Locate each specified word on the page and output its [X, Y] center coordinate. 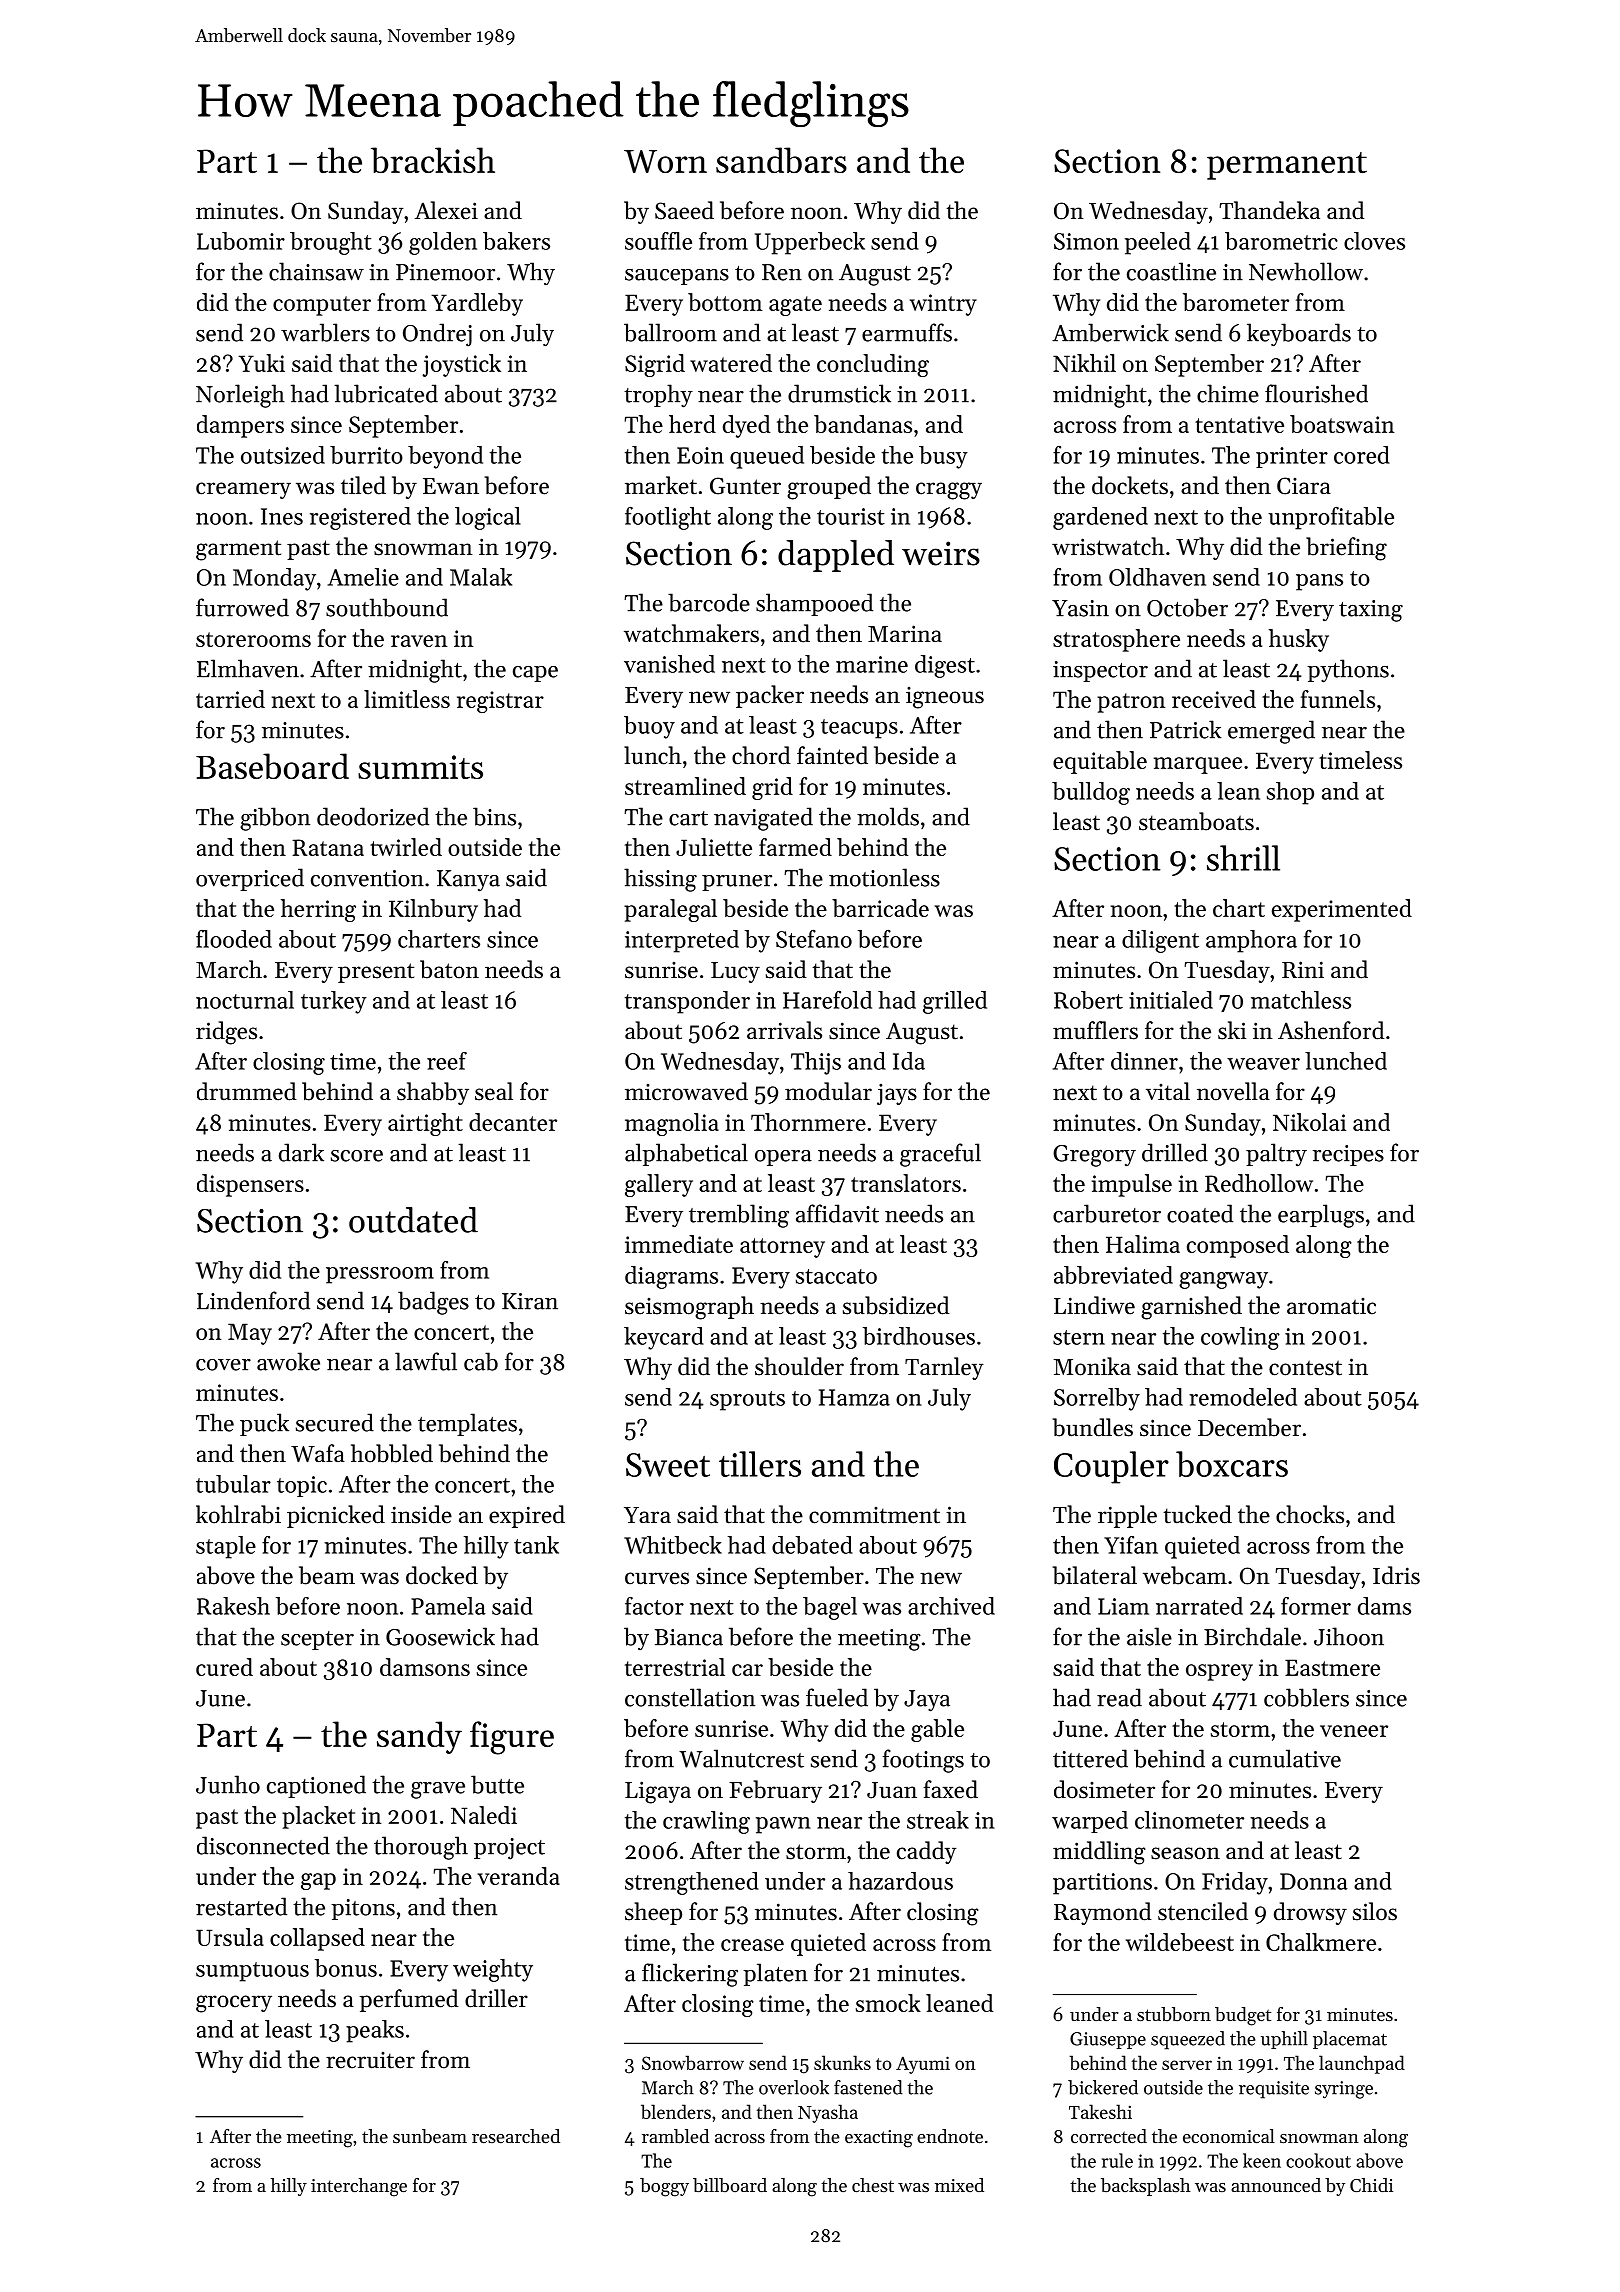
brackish [433, 160]
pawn [783, 1825]
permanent [1287, 166]
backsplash [1146, 2187]
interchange [359, 2187]
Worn [665, 161]
